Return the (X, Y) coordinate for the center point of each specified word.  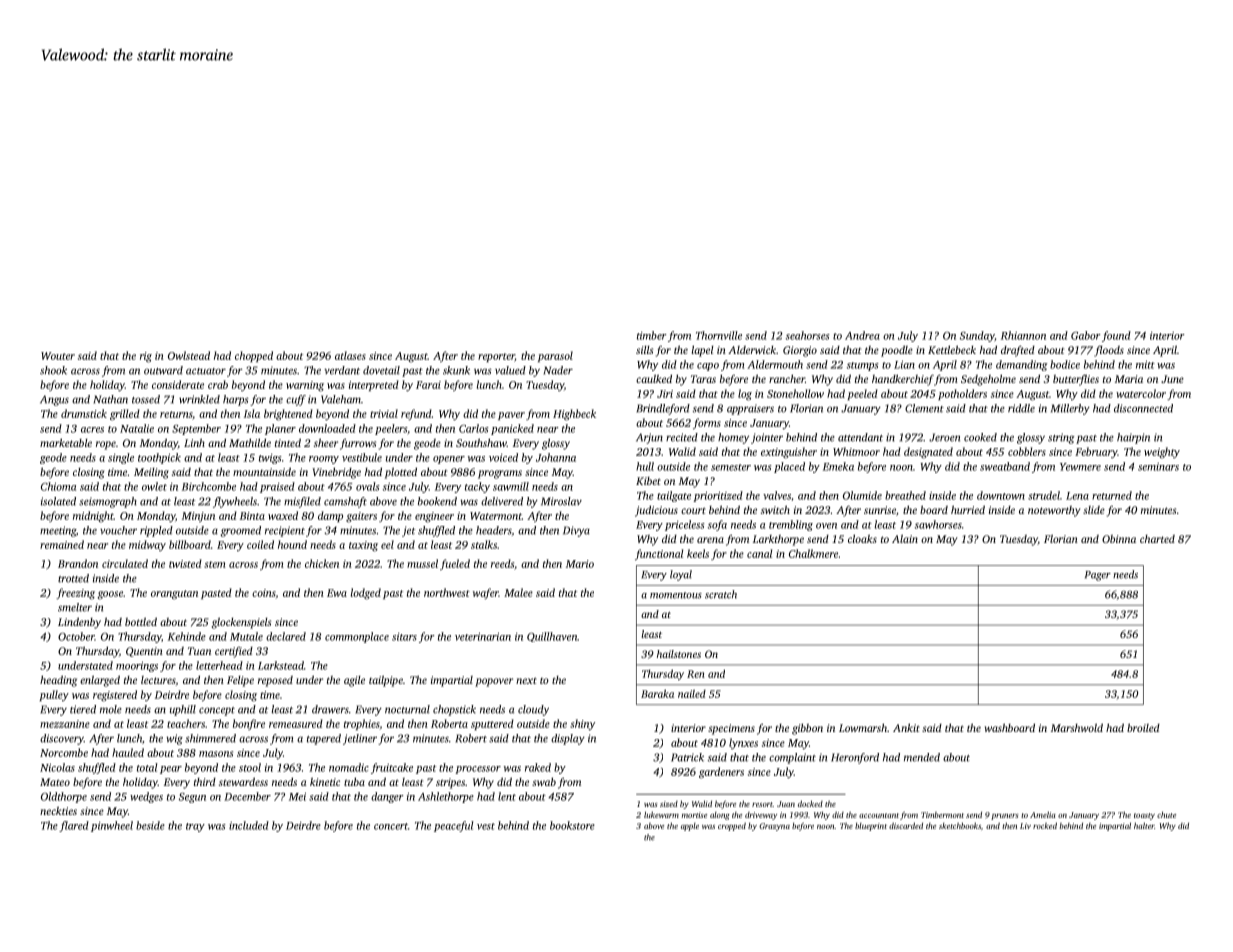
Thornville (719, 335)
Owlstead (189, 355)
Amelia (1043, 814)
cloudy (533, 710)
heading (58, 681)
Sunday (977, 336)
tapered (324, 739)
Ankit (906, 727)
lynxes (743, 743)
